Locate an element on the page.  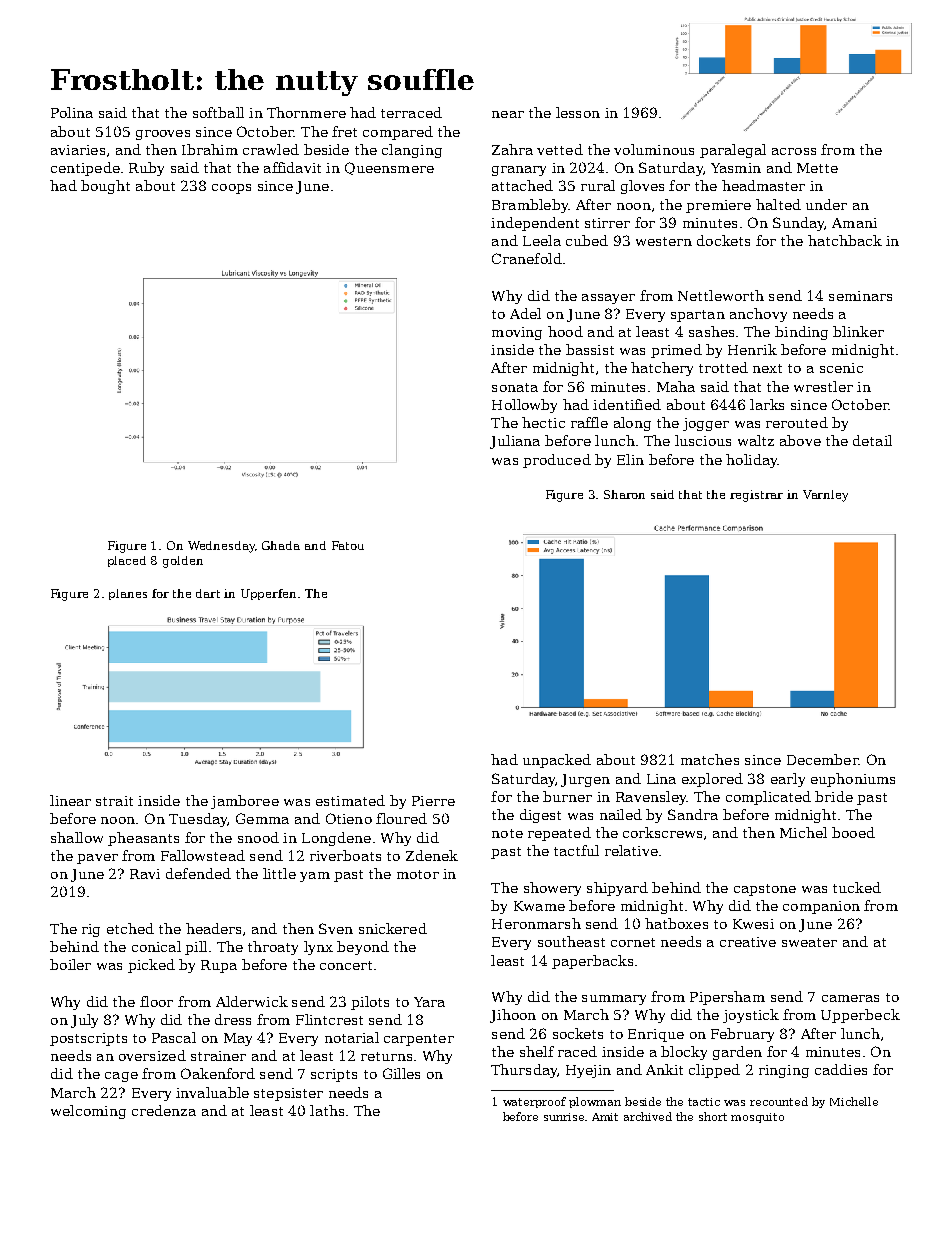
welcoming is located at coordinates (88, 1112).
